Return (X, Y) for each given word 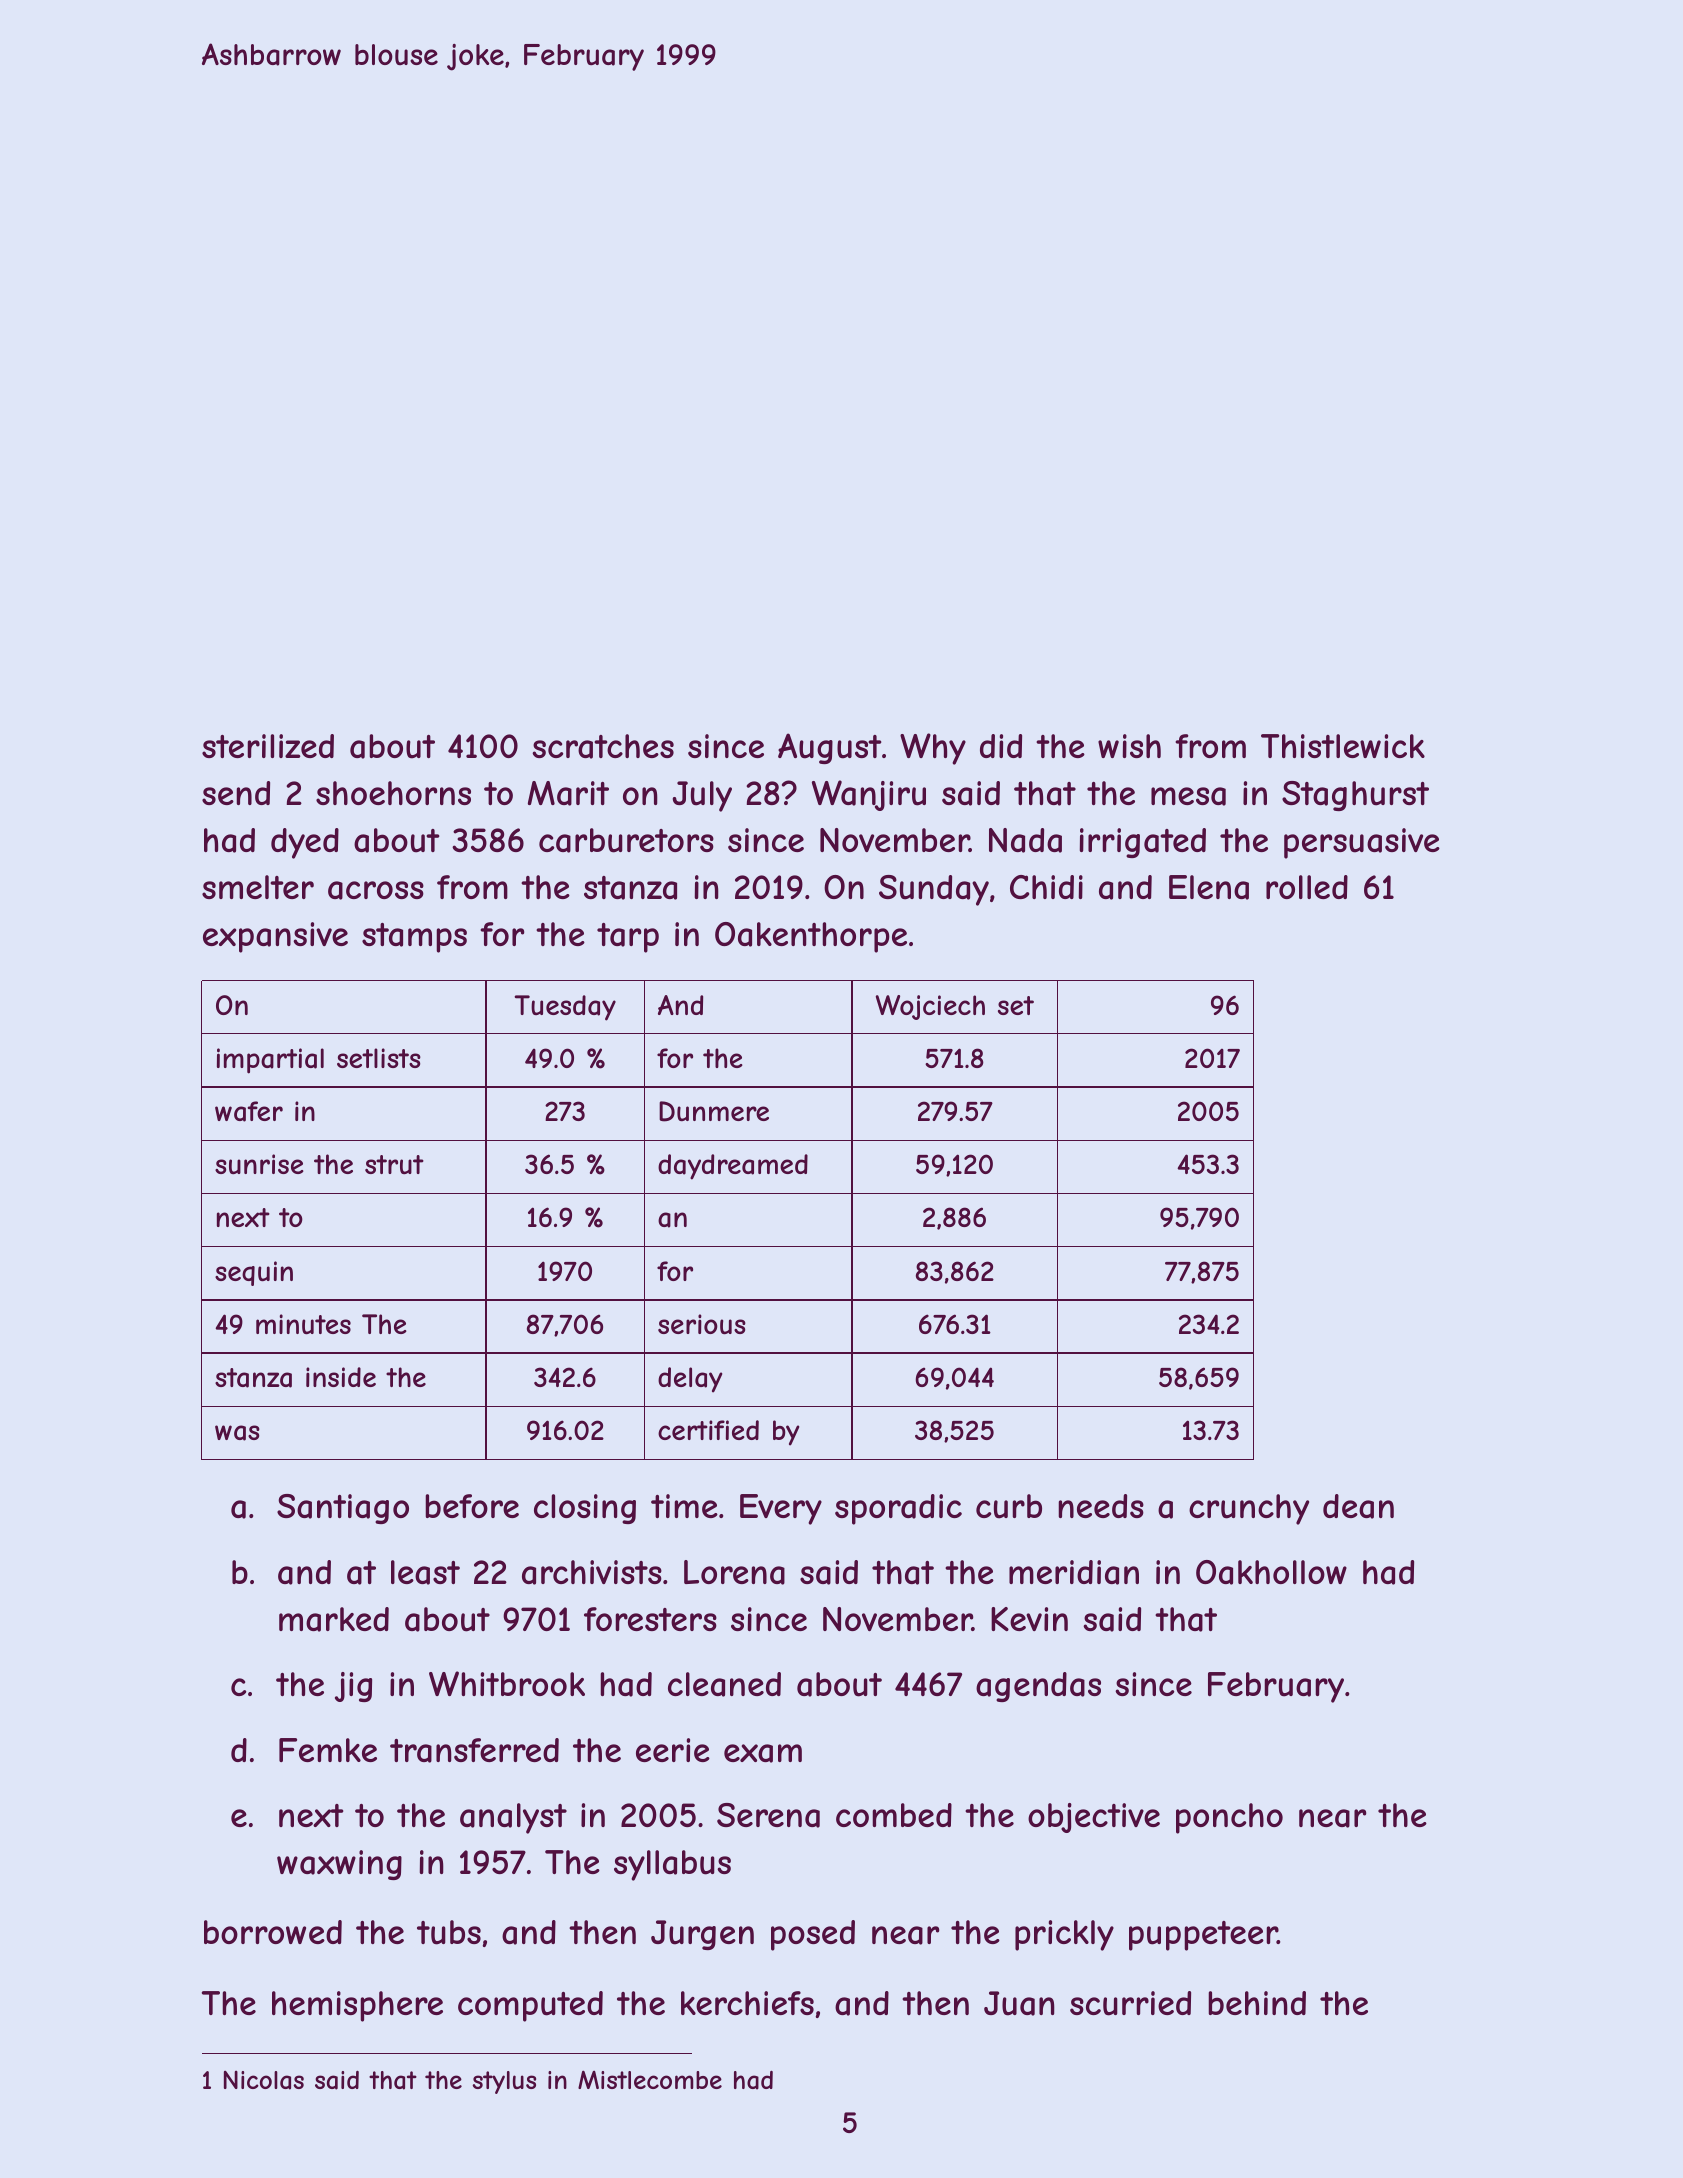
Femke (328, 1750)
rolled (1307, 887)
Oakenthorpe (811, 937)
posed (813, 1935)
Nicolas (264, 2080)
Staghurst (1355, 796)
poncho (1229, 1818)
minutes (303, 1324)
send (236, 793)
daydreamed (733, 1167)
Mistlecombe (650, 2079)
